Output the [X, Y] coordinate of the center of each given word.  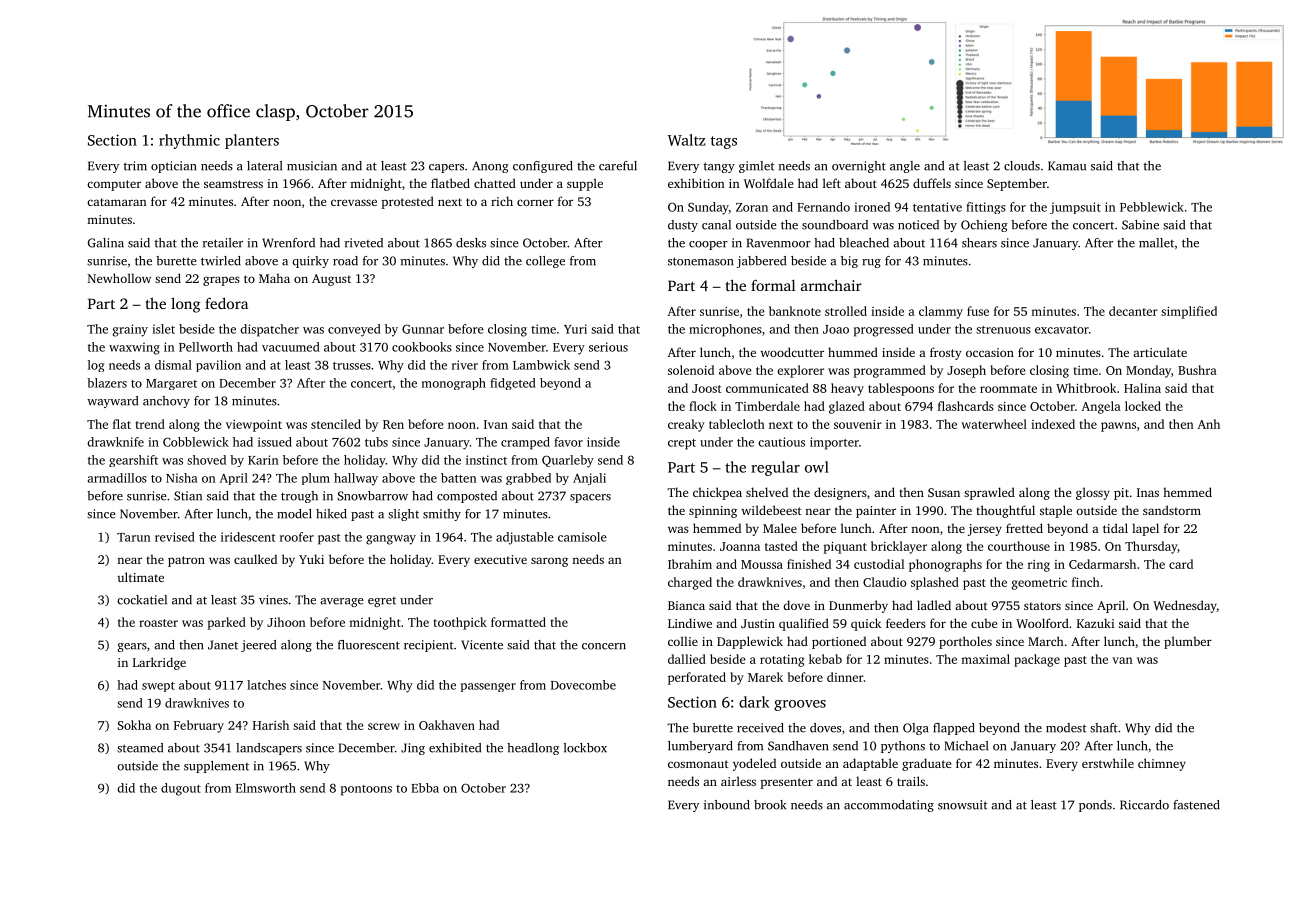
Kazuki [1095, 623]
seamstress [233, 184]
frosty [945, 353]
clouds [1022, 166]
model [294, 514]
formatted [518, 622]
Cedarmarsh [1102, 564]
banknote [795, 311]
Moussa [762, 564]
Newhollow [119, 278]
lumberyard [700, 747]
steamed [140, 748]
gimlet [757, 167]
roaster [158, 623]
